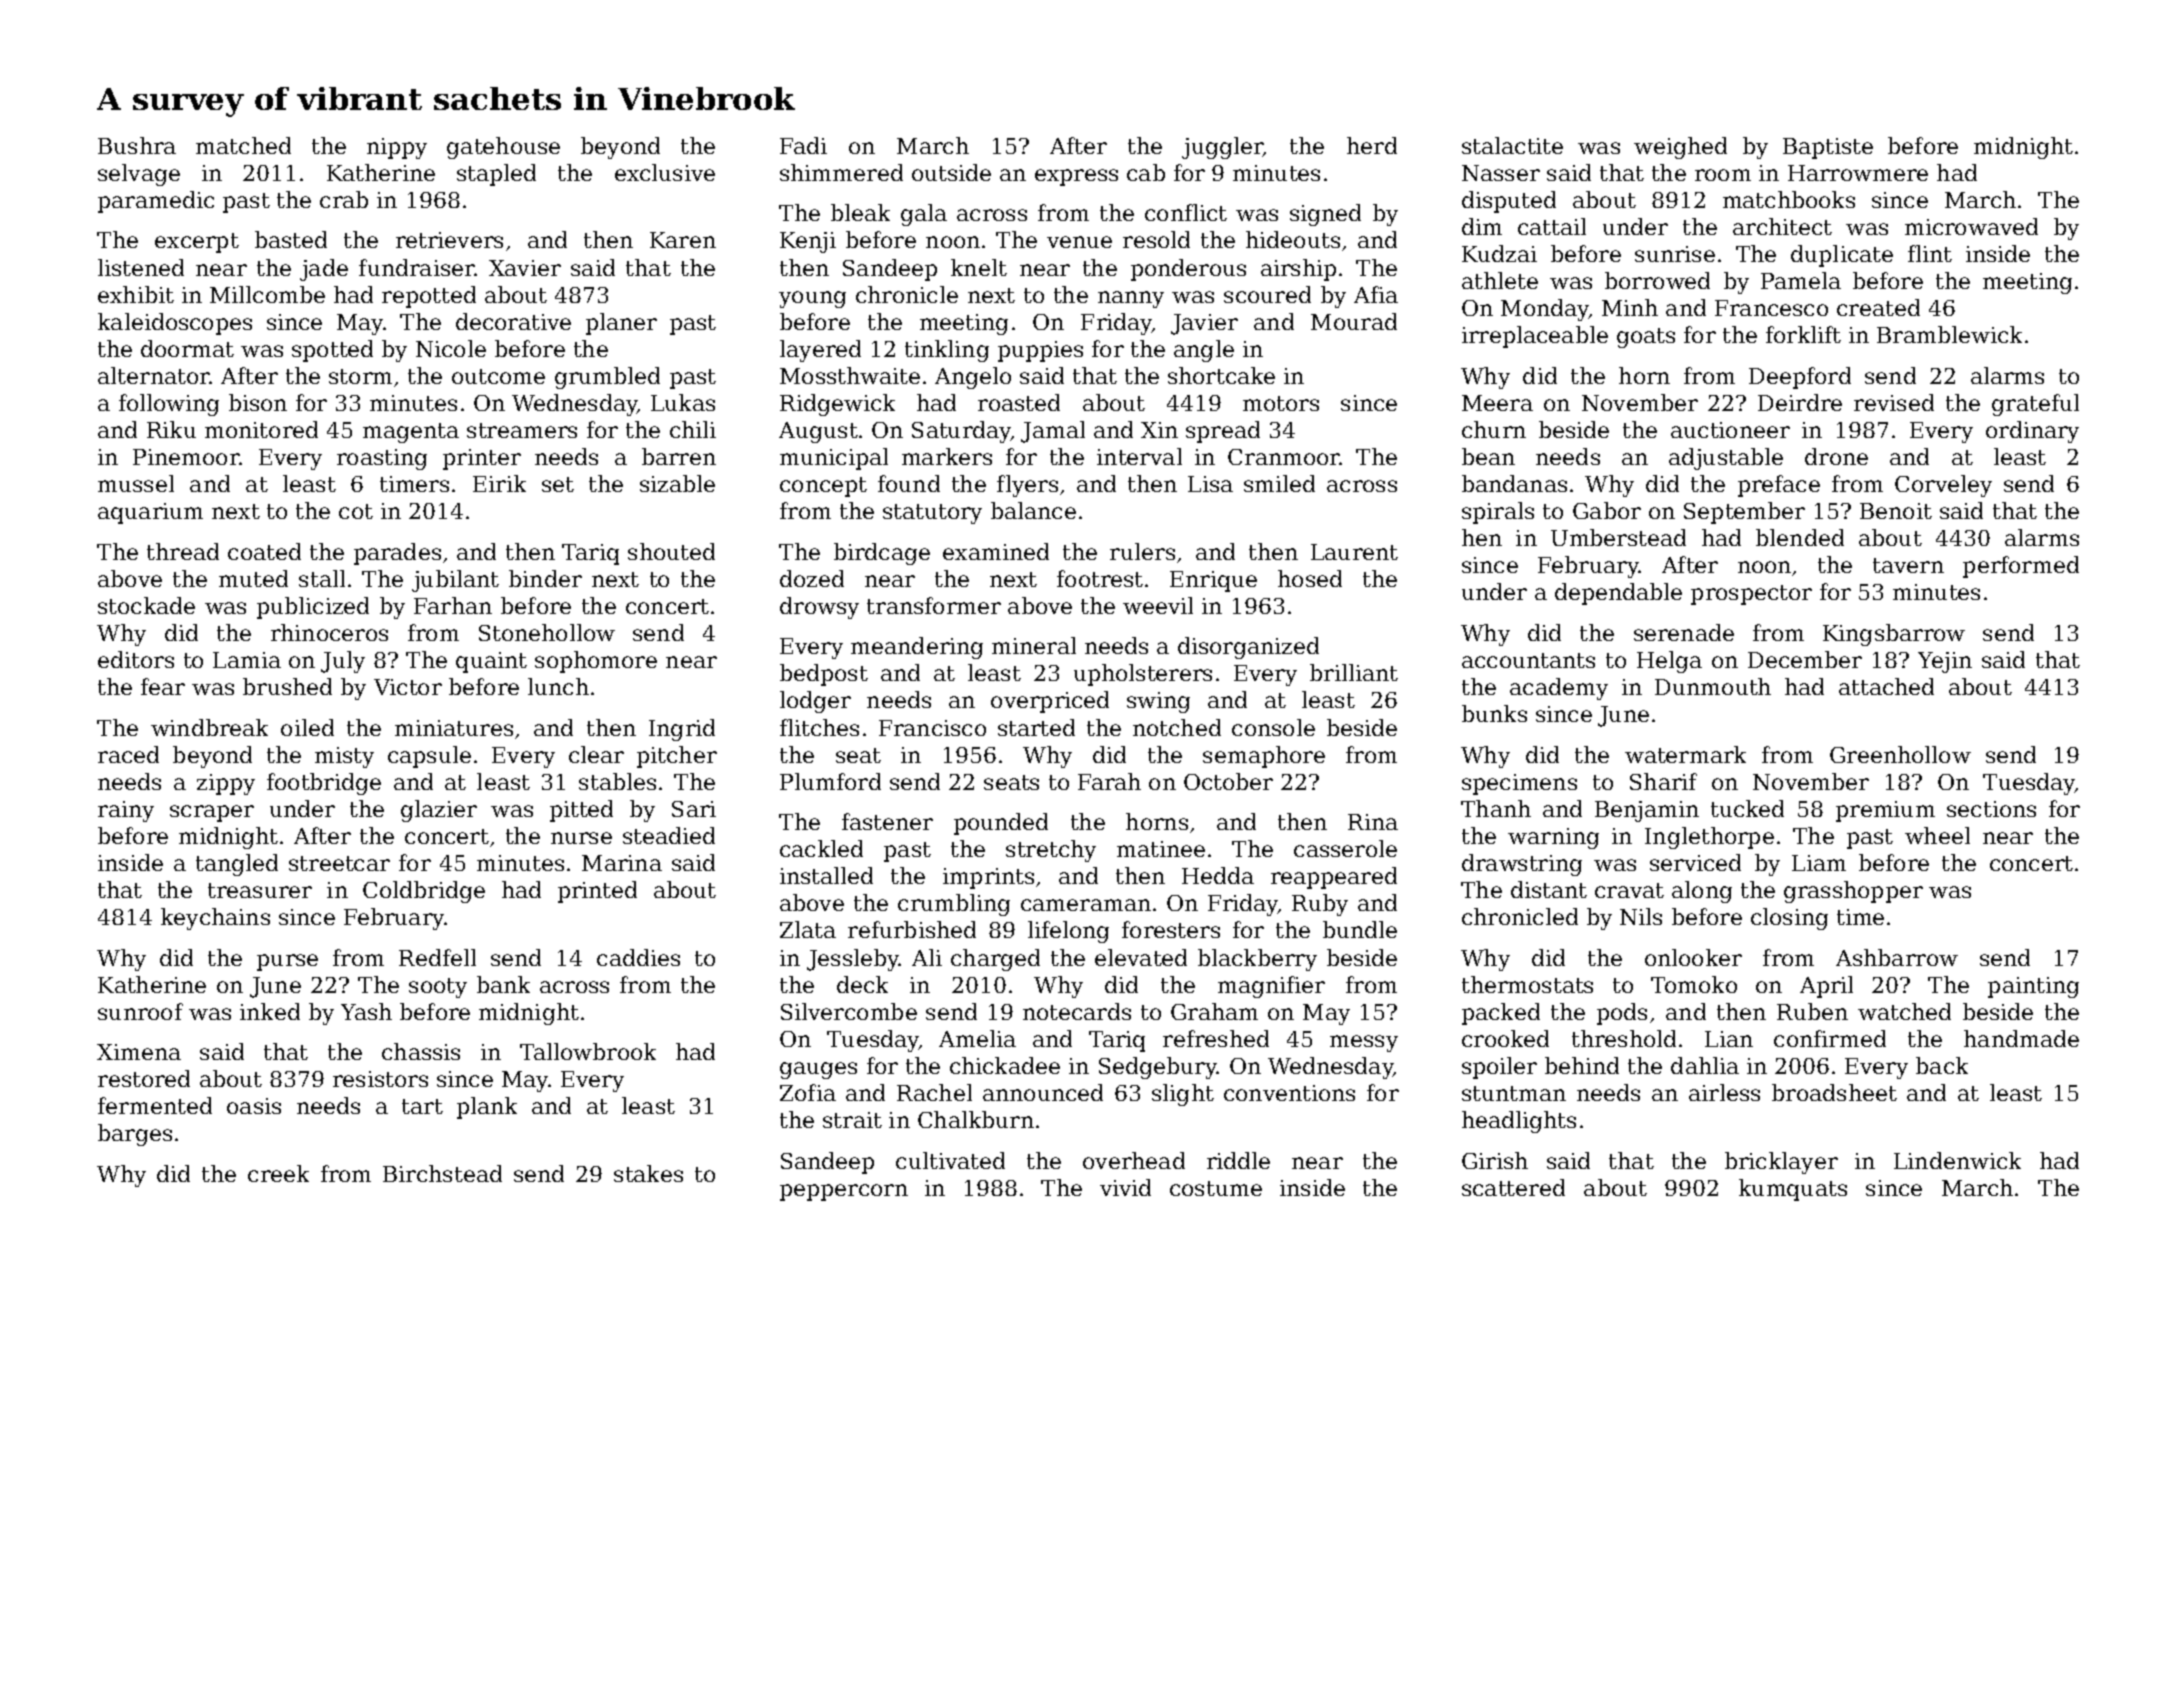 The width and height of the page is (2178, 1683). What do you see at coordinates (1624, 1038) in the page?
I see `threshold` at bounding box center [1624, 1038].
